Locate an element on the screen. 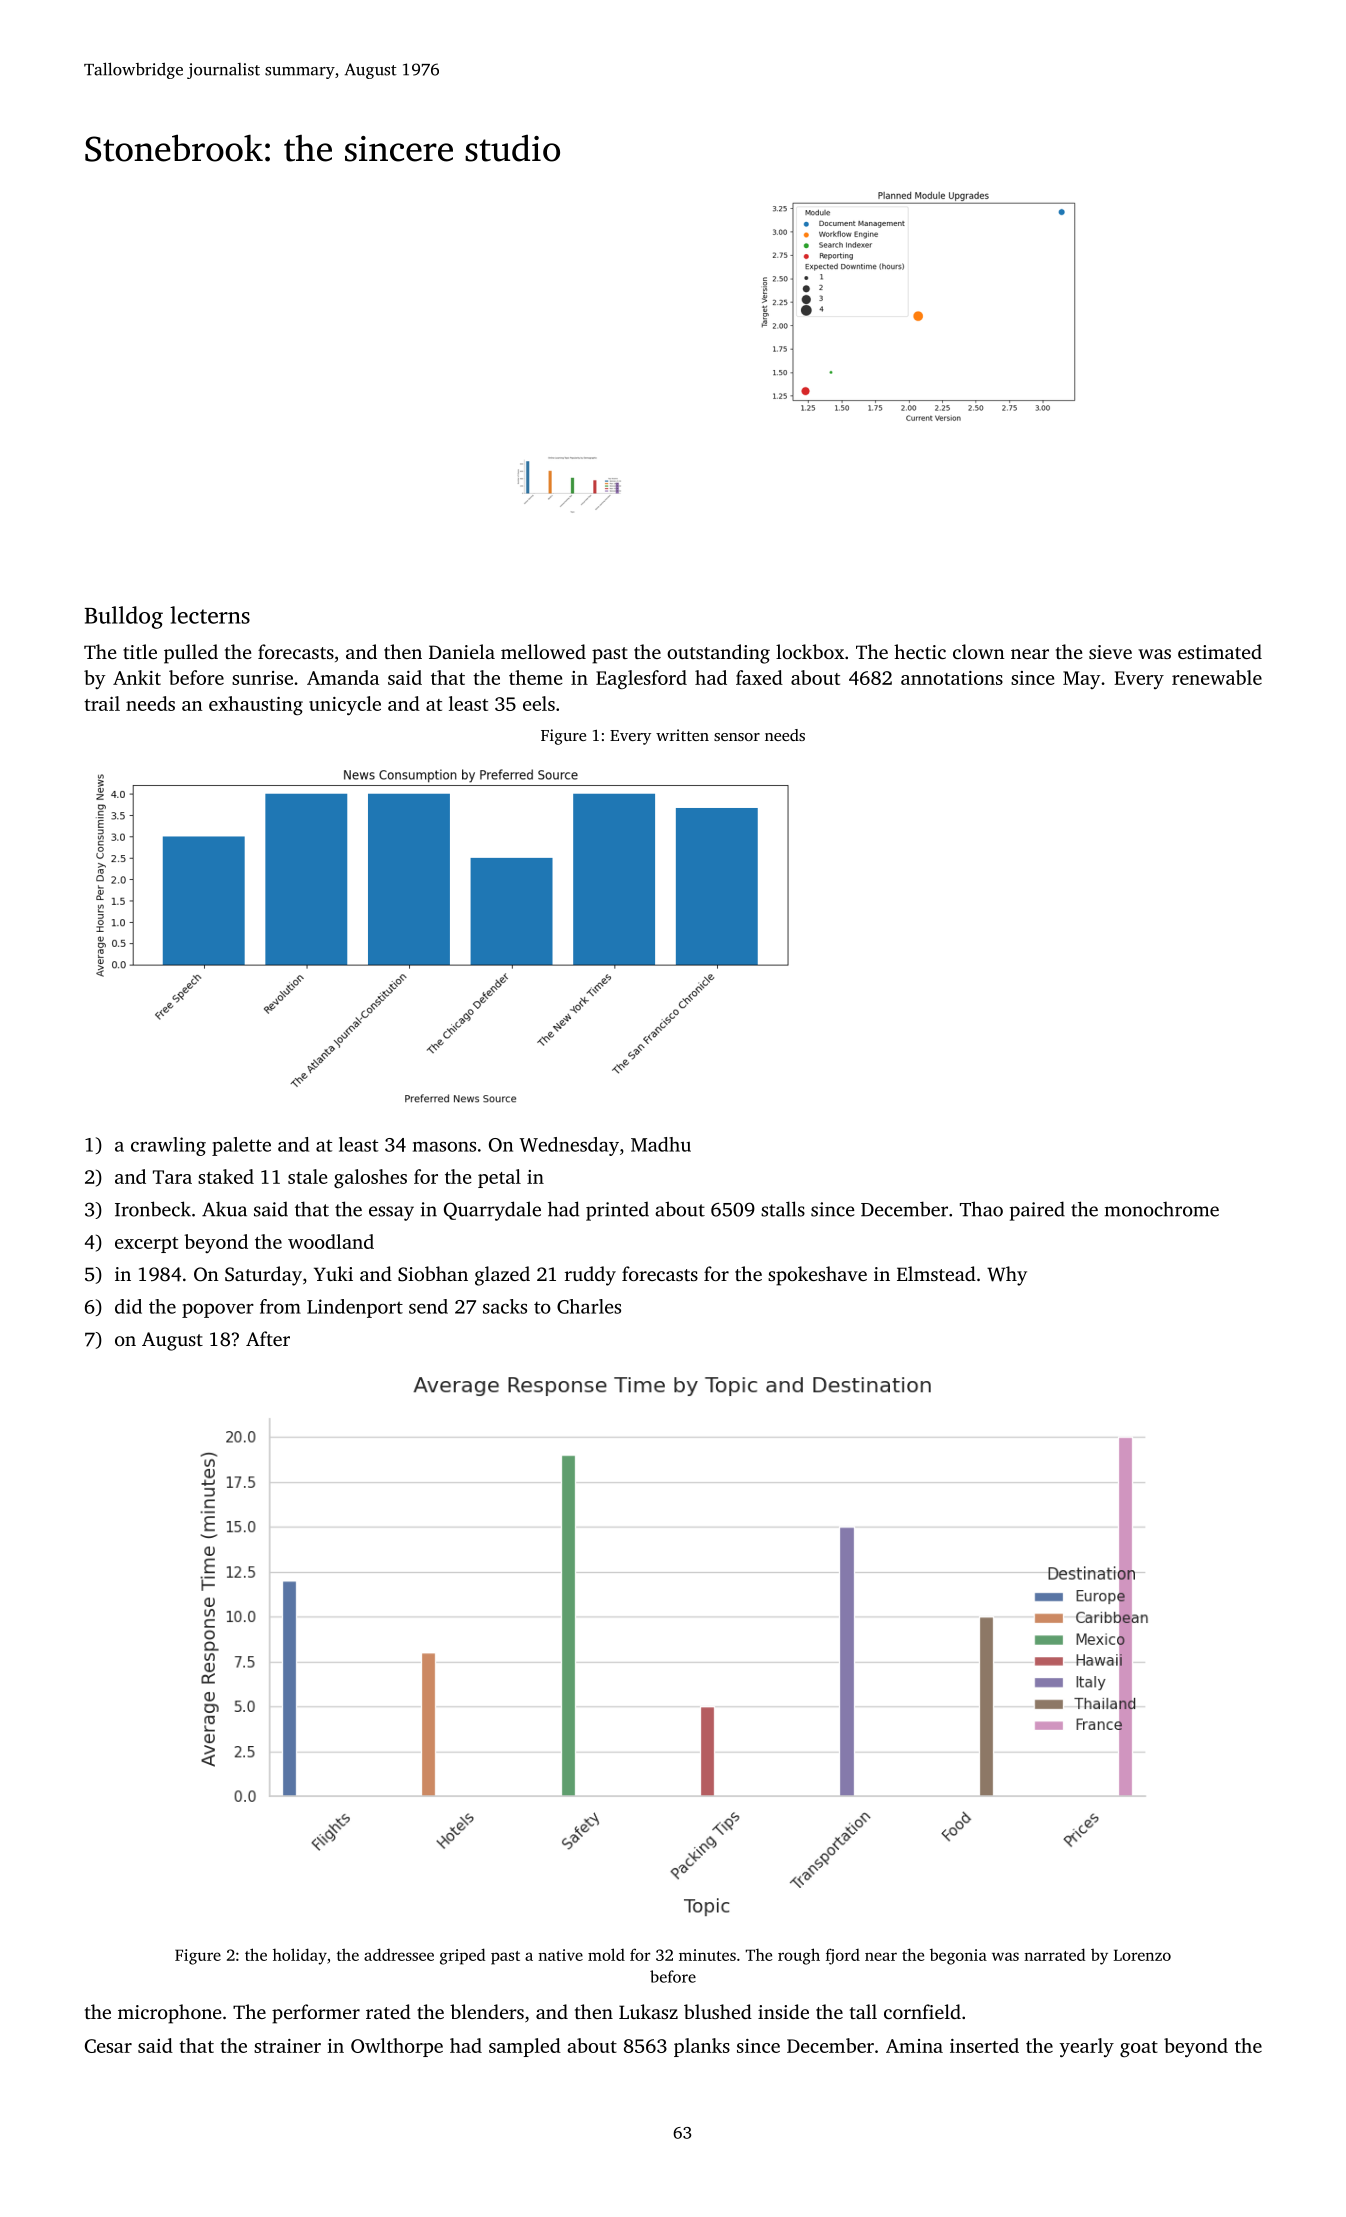  spokeshave is located at coordinates (817, 1276).
